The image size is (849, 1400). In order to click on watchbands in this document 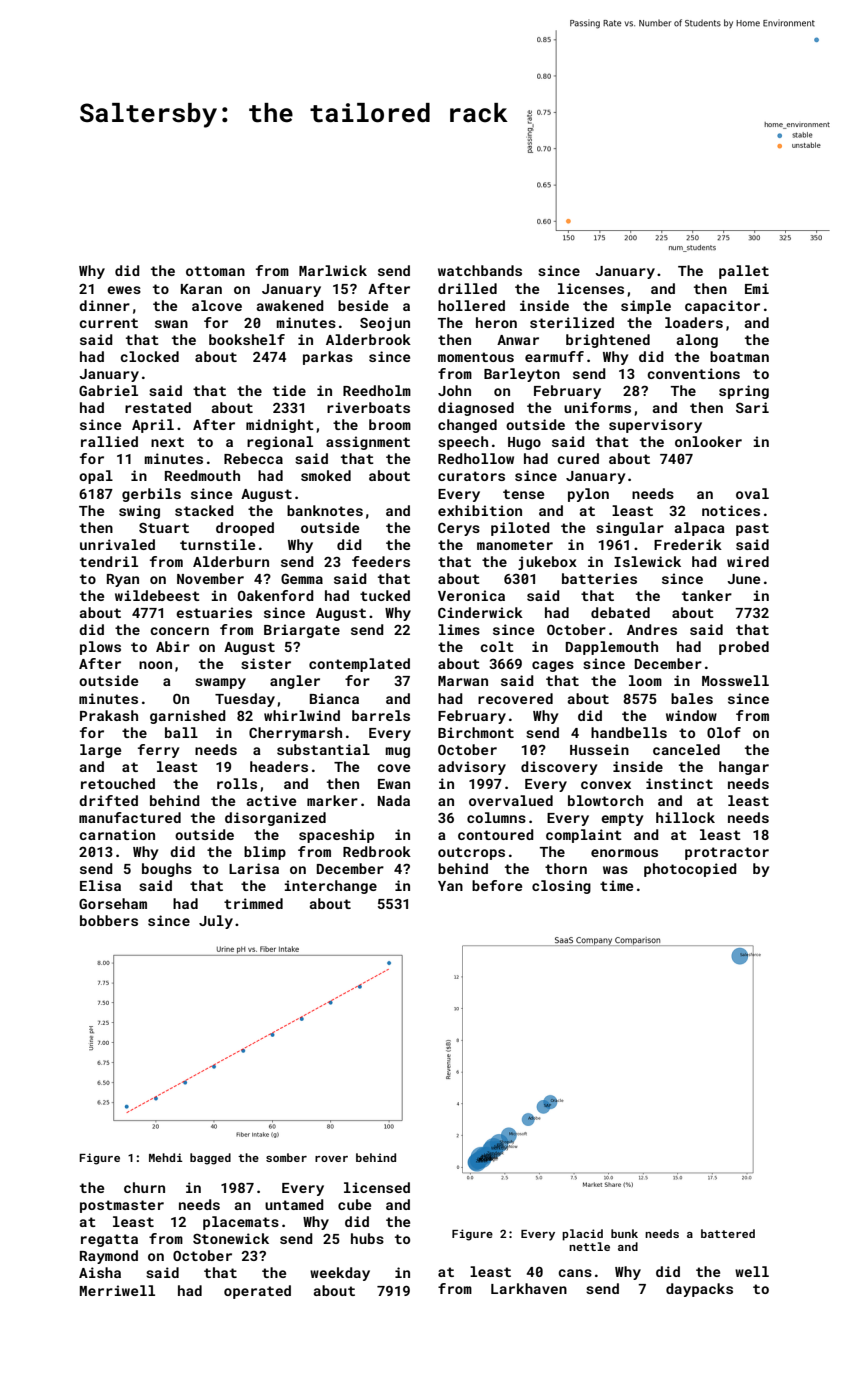, I will do `click(480, 270)`.
